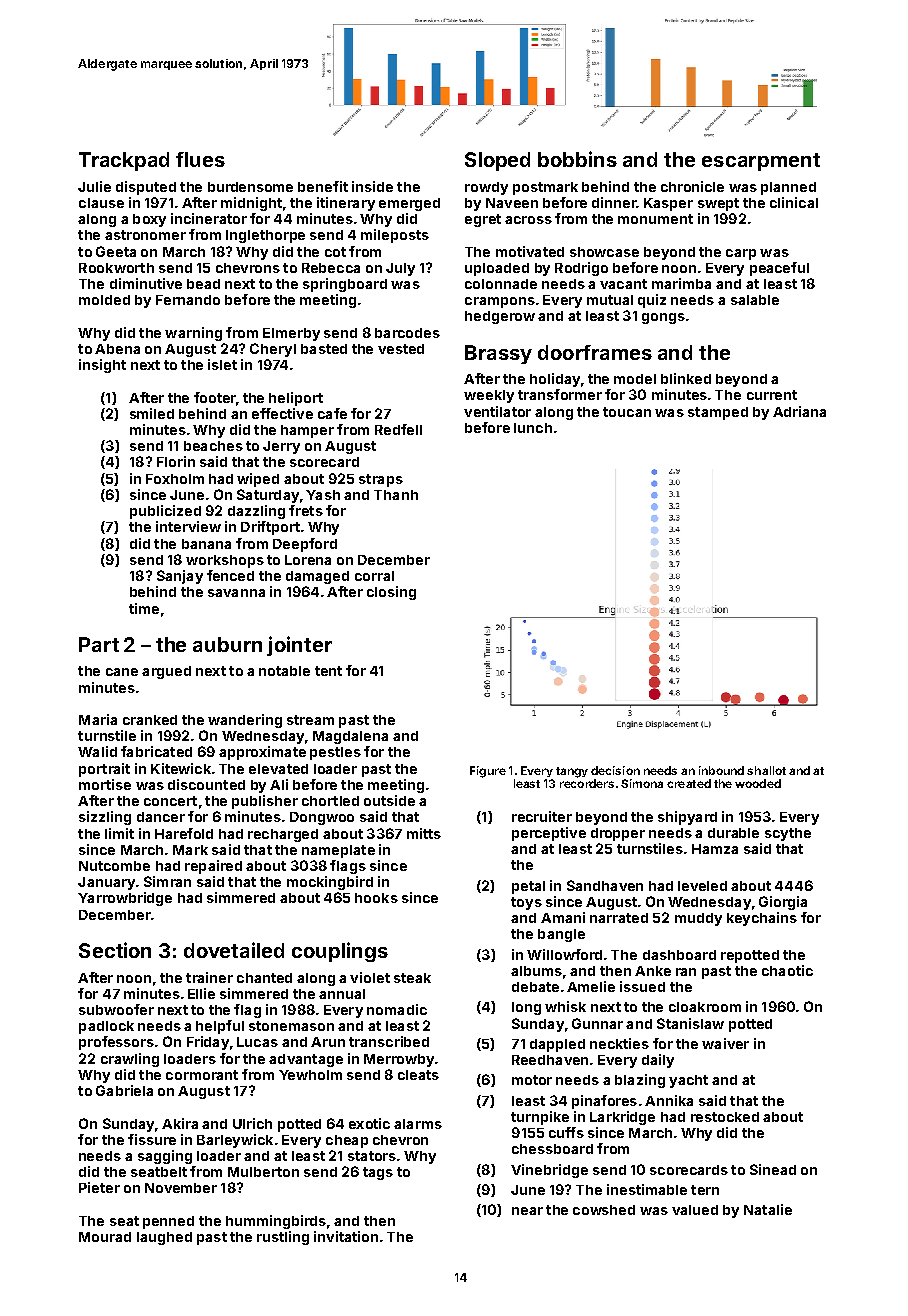  Describe the element at coordinates (536, 971) in the page. I see `albums` at that location.
